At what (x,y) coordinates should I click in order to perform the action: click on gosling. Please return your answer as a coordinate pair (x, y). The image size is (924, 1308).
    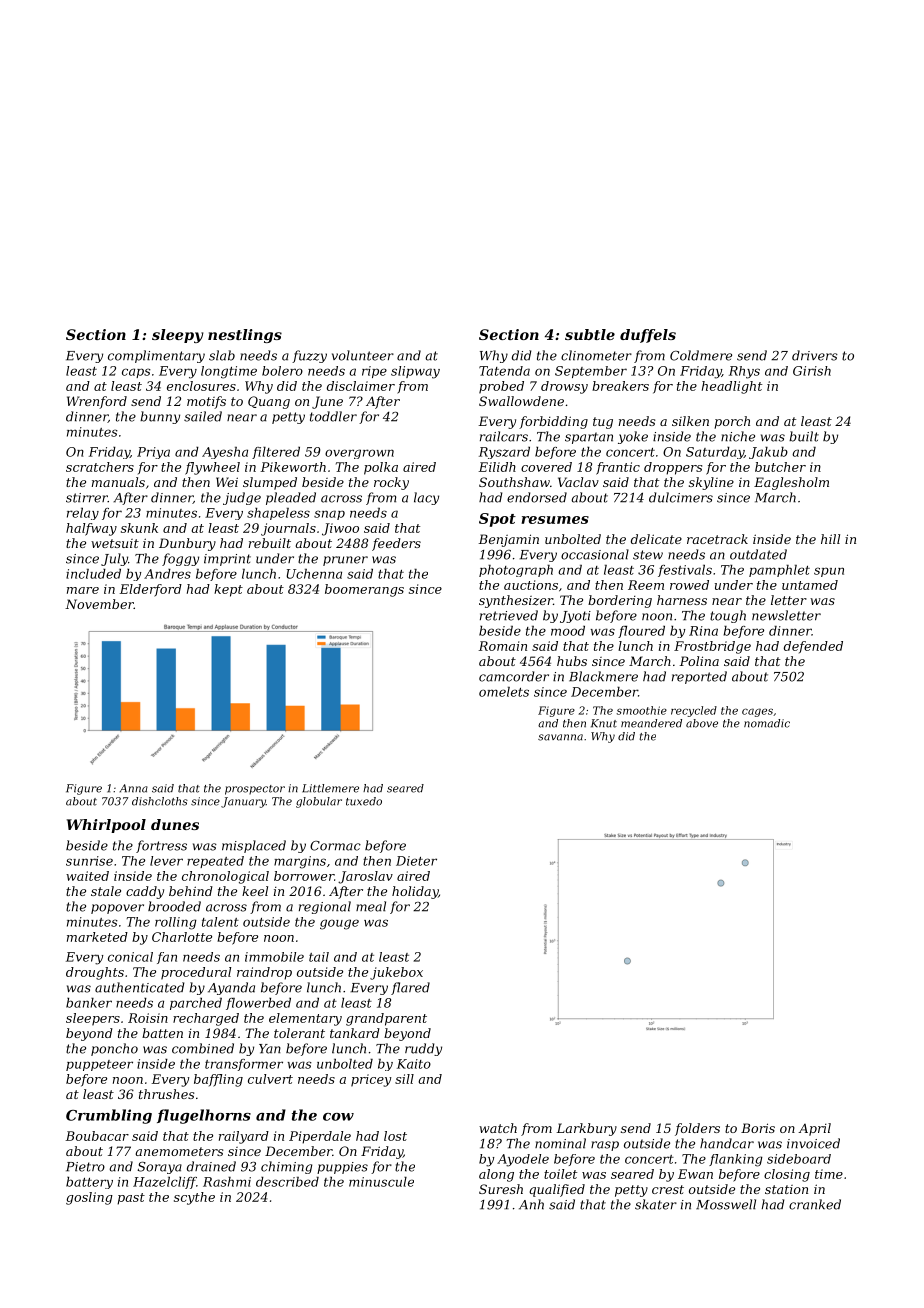
    Looking at the image, I should click on (89, 1198).
